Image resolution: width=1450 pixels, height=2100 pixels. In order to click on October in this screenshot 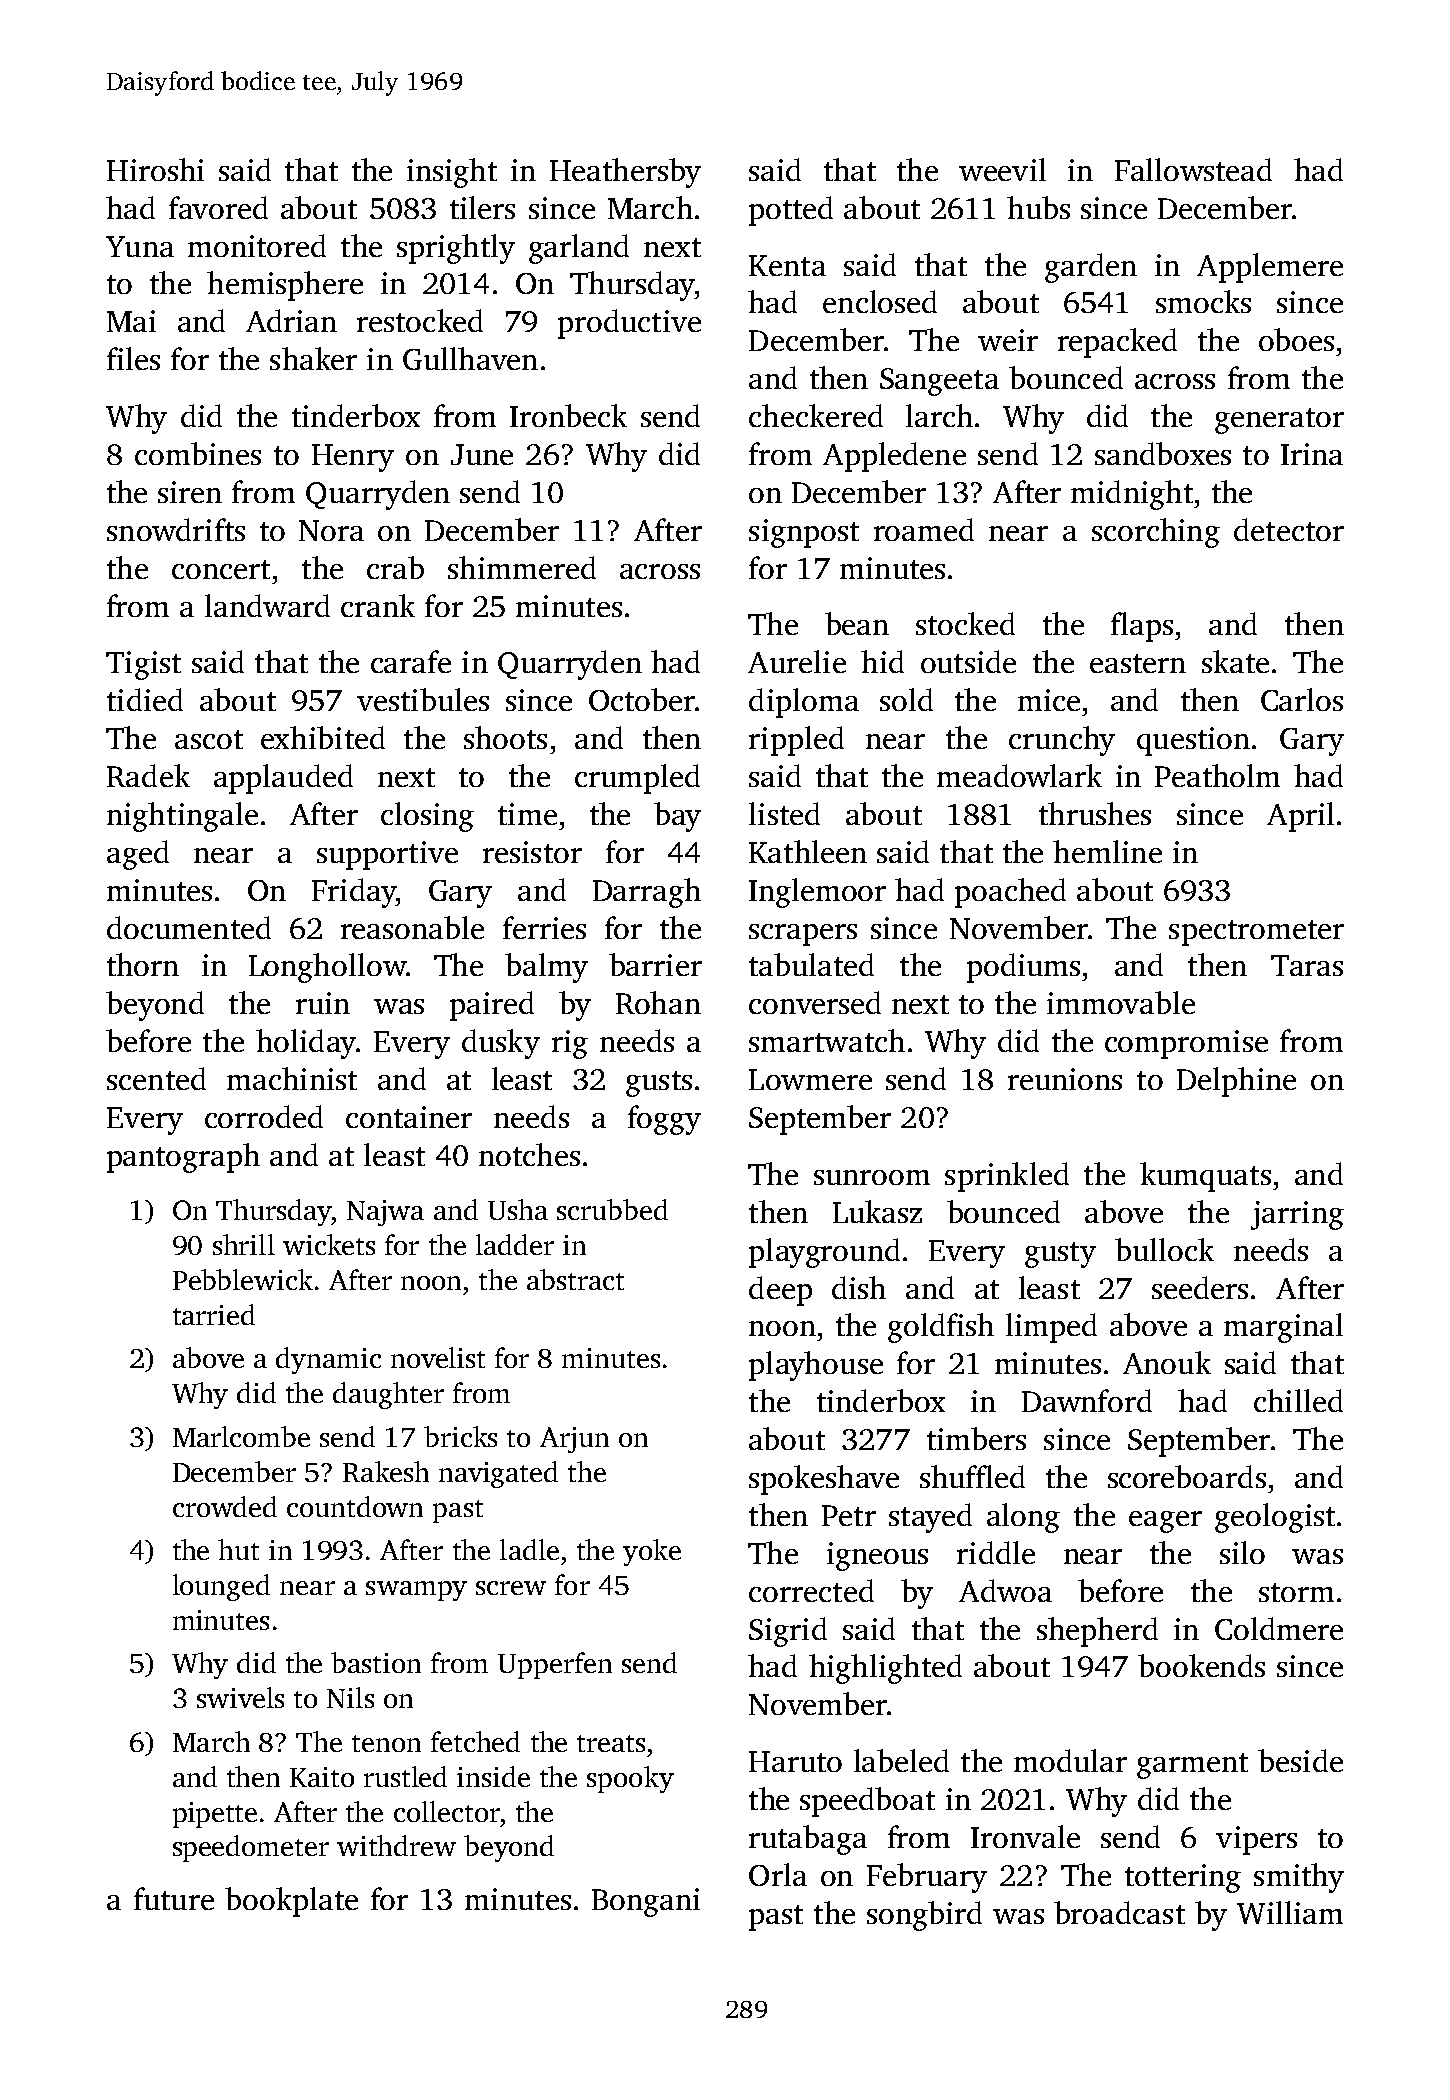, I will do `click(642, 699)`.
